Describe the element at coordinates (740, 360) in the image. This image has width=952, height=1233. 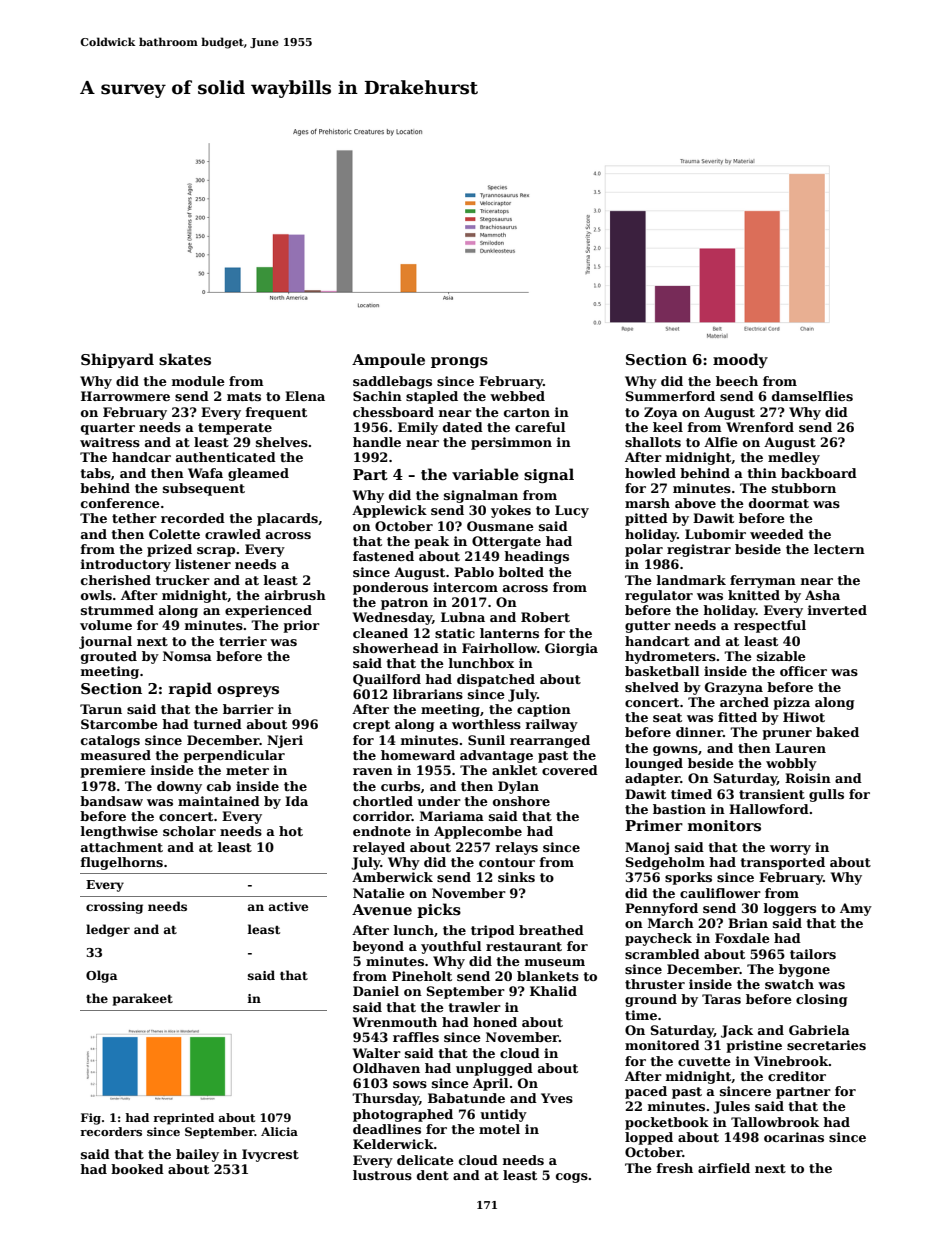
I see `moody` at that location.
